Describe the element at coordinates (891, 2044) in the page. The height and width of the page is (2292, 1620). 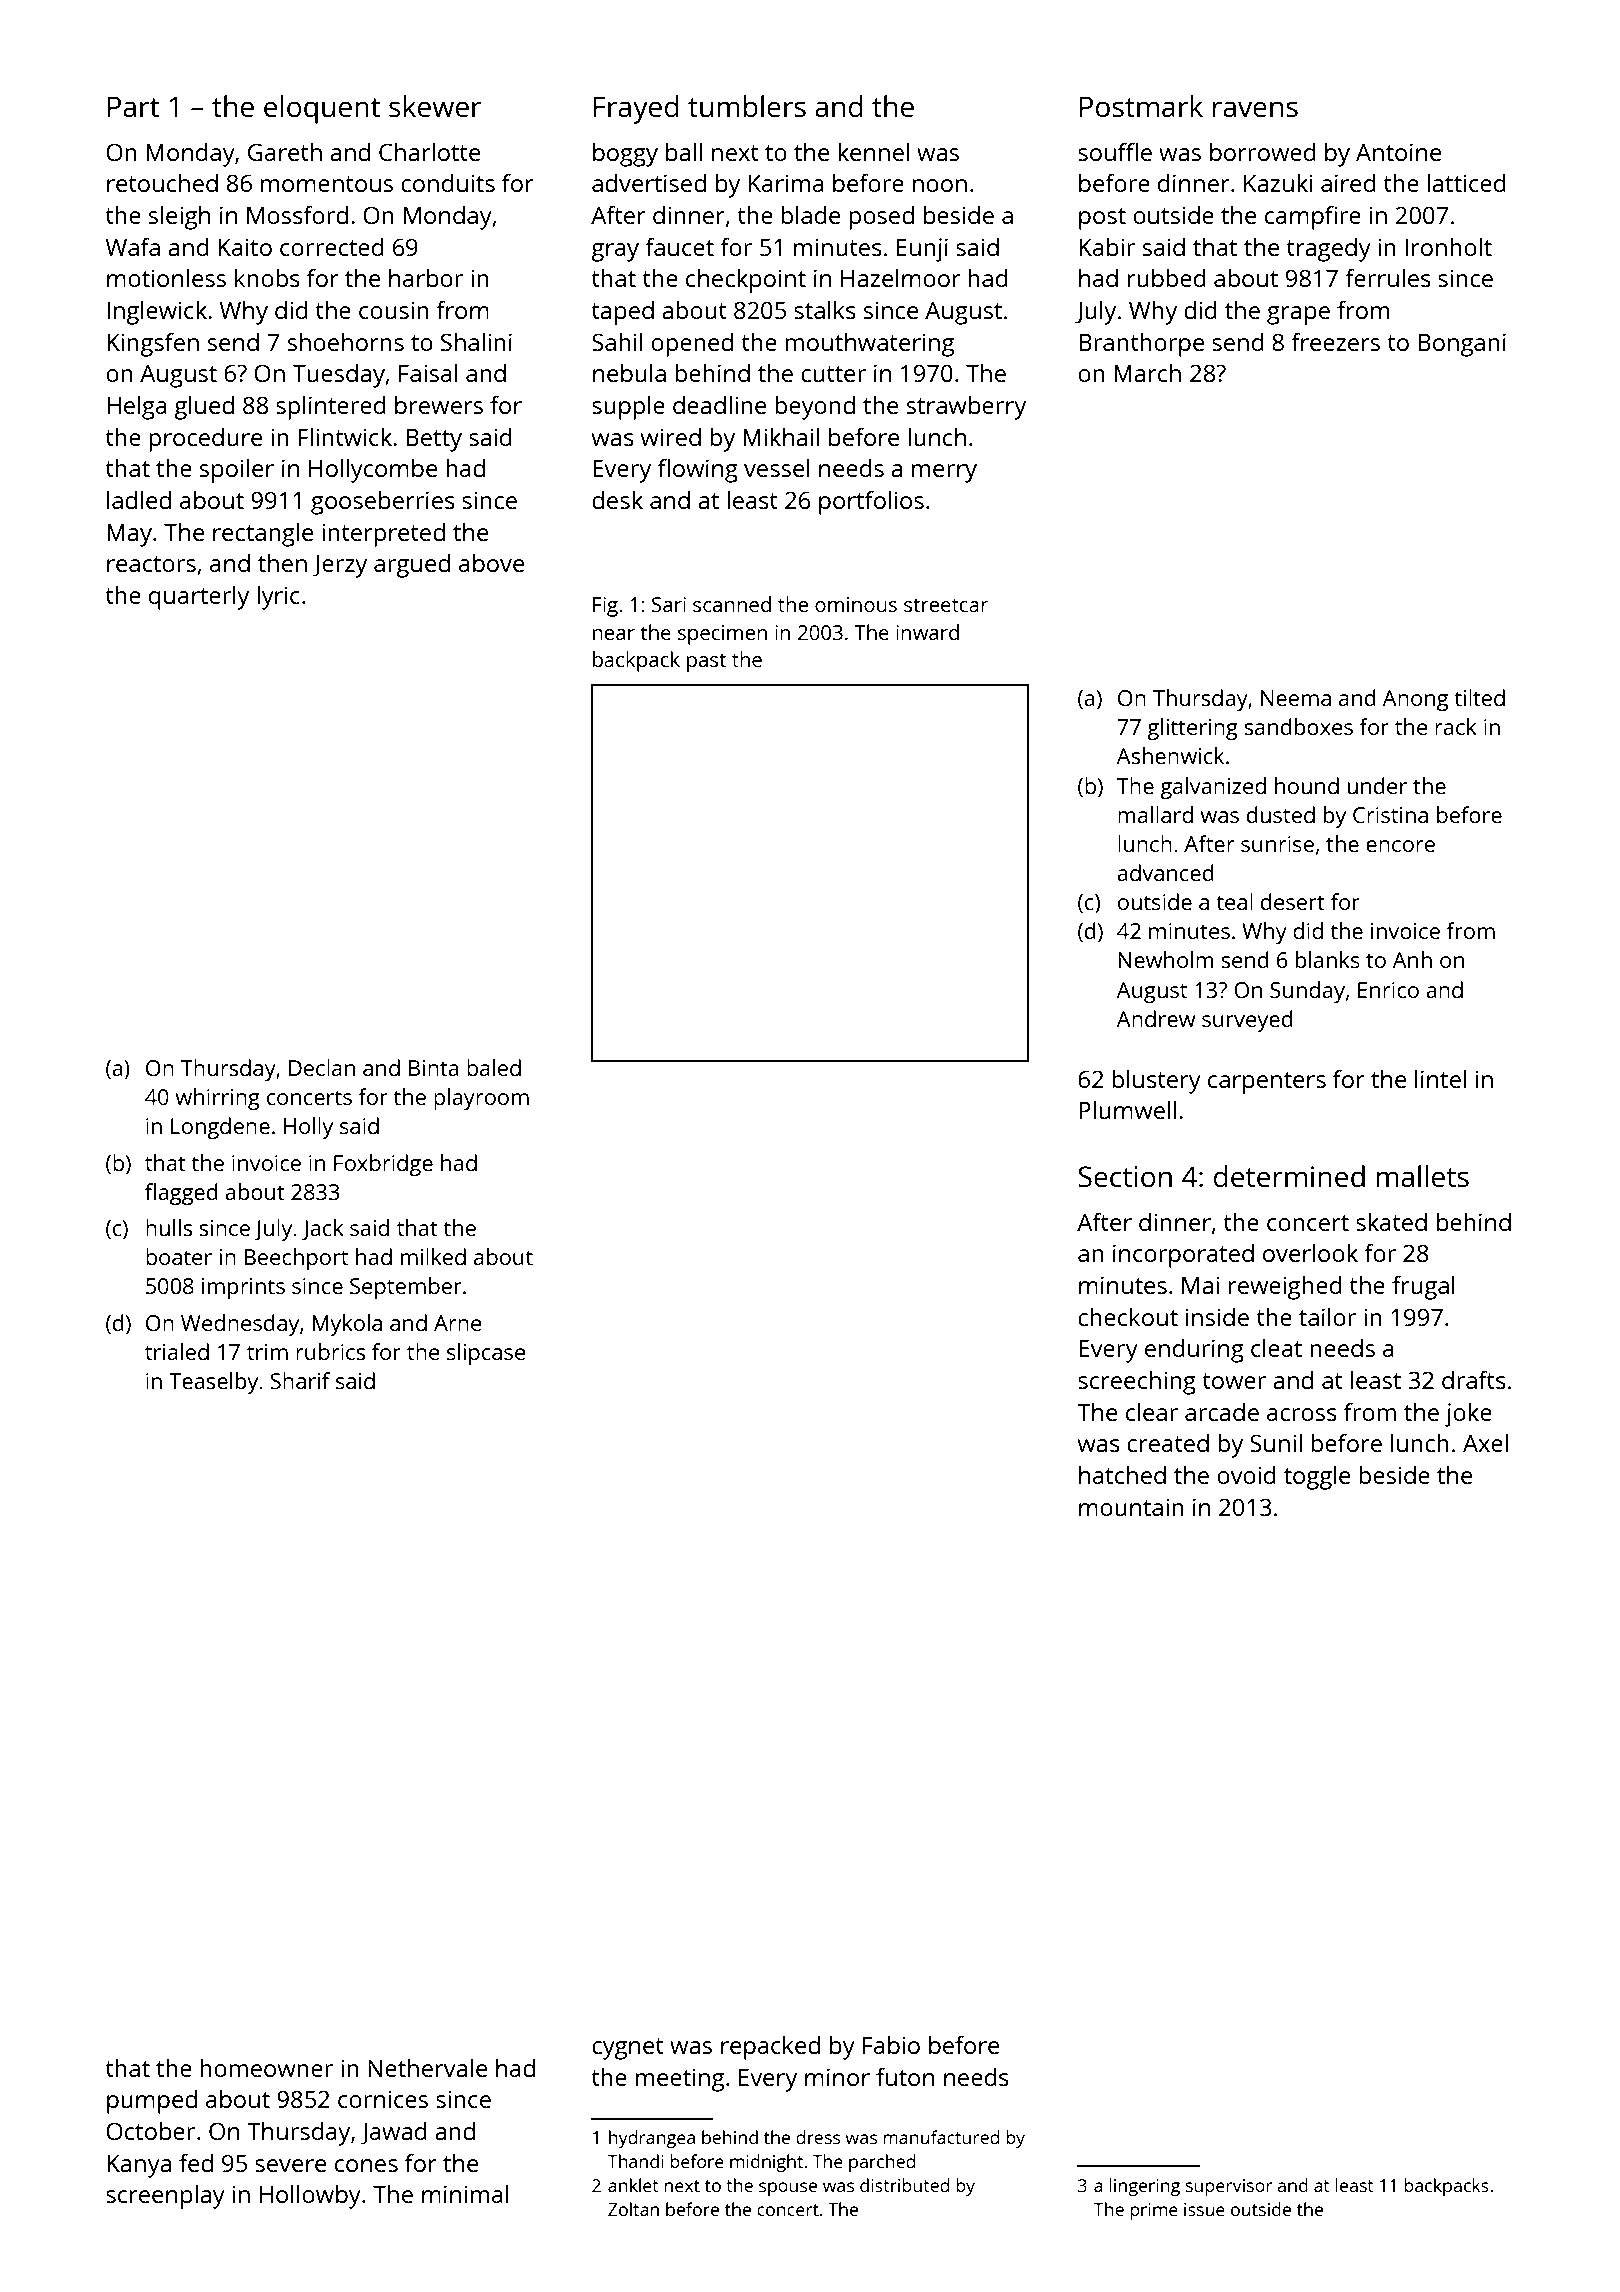
I see `Fabio` at that location.
